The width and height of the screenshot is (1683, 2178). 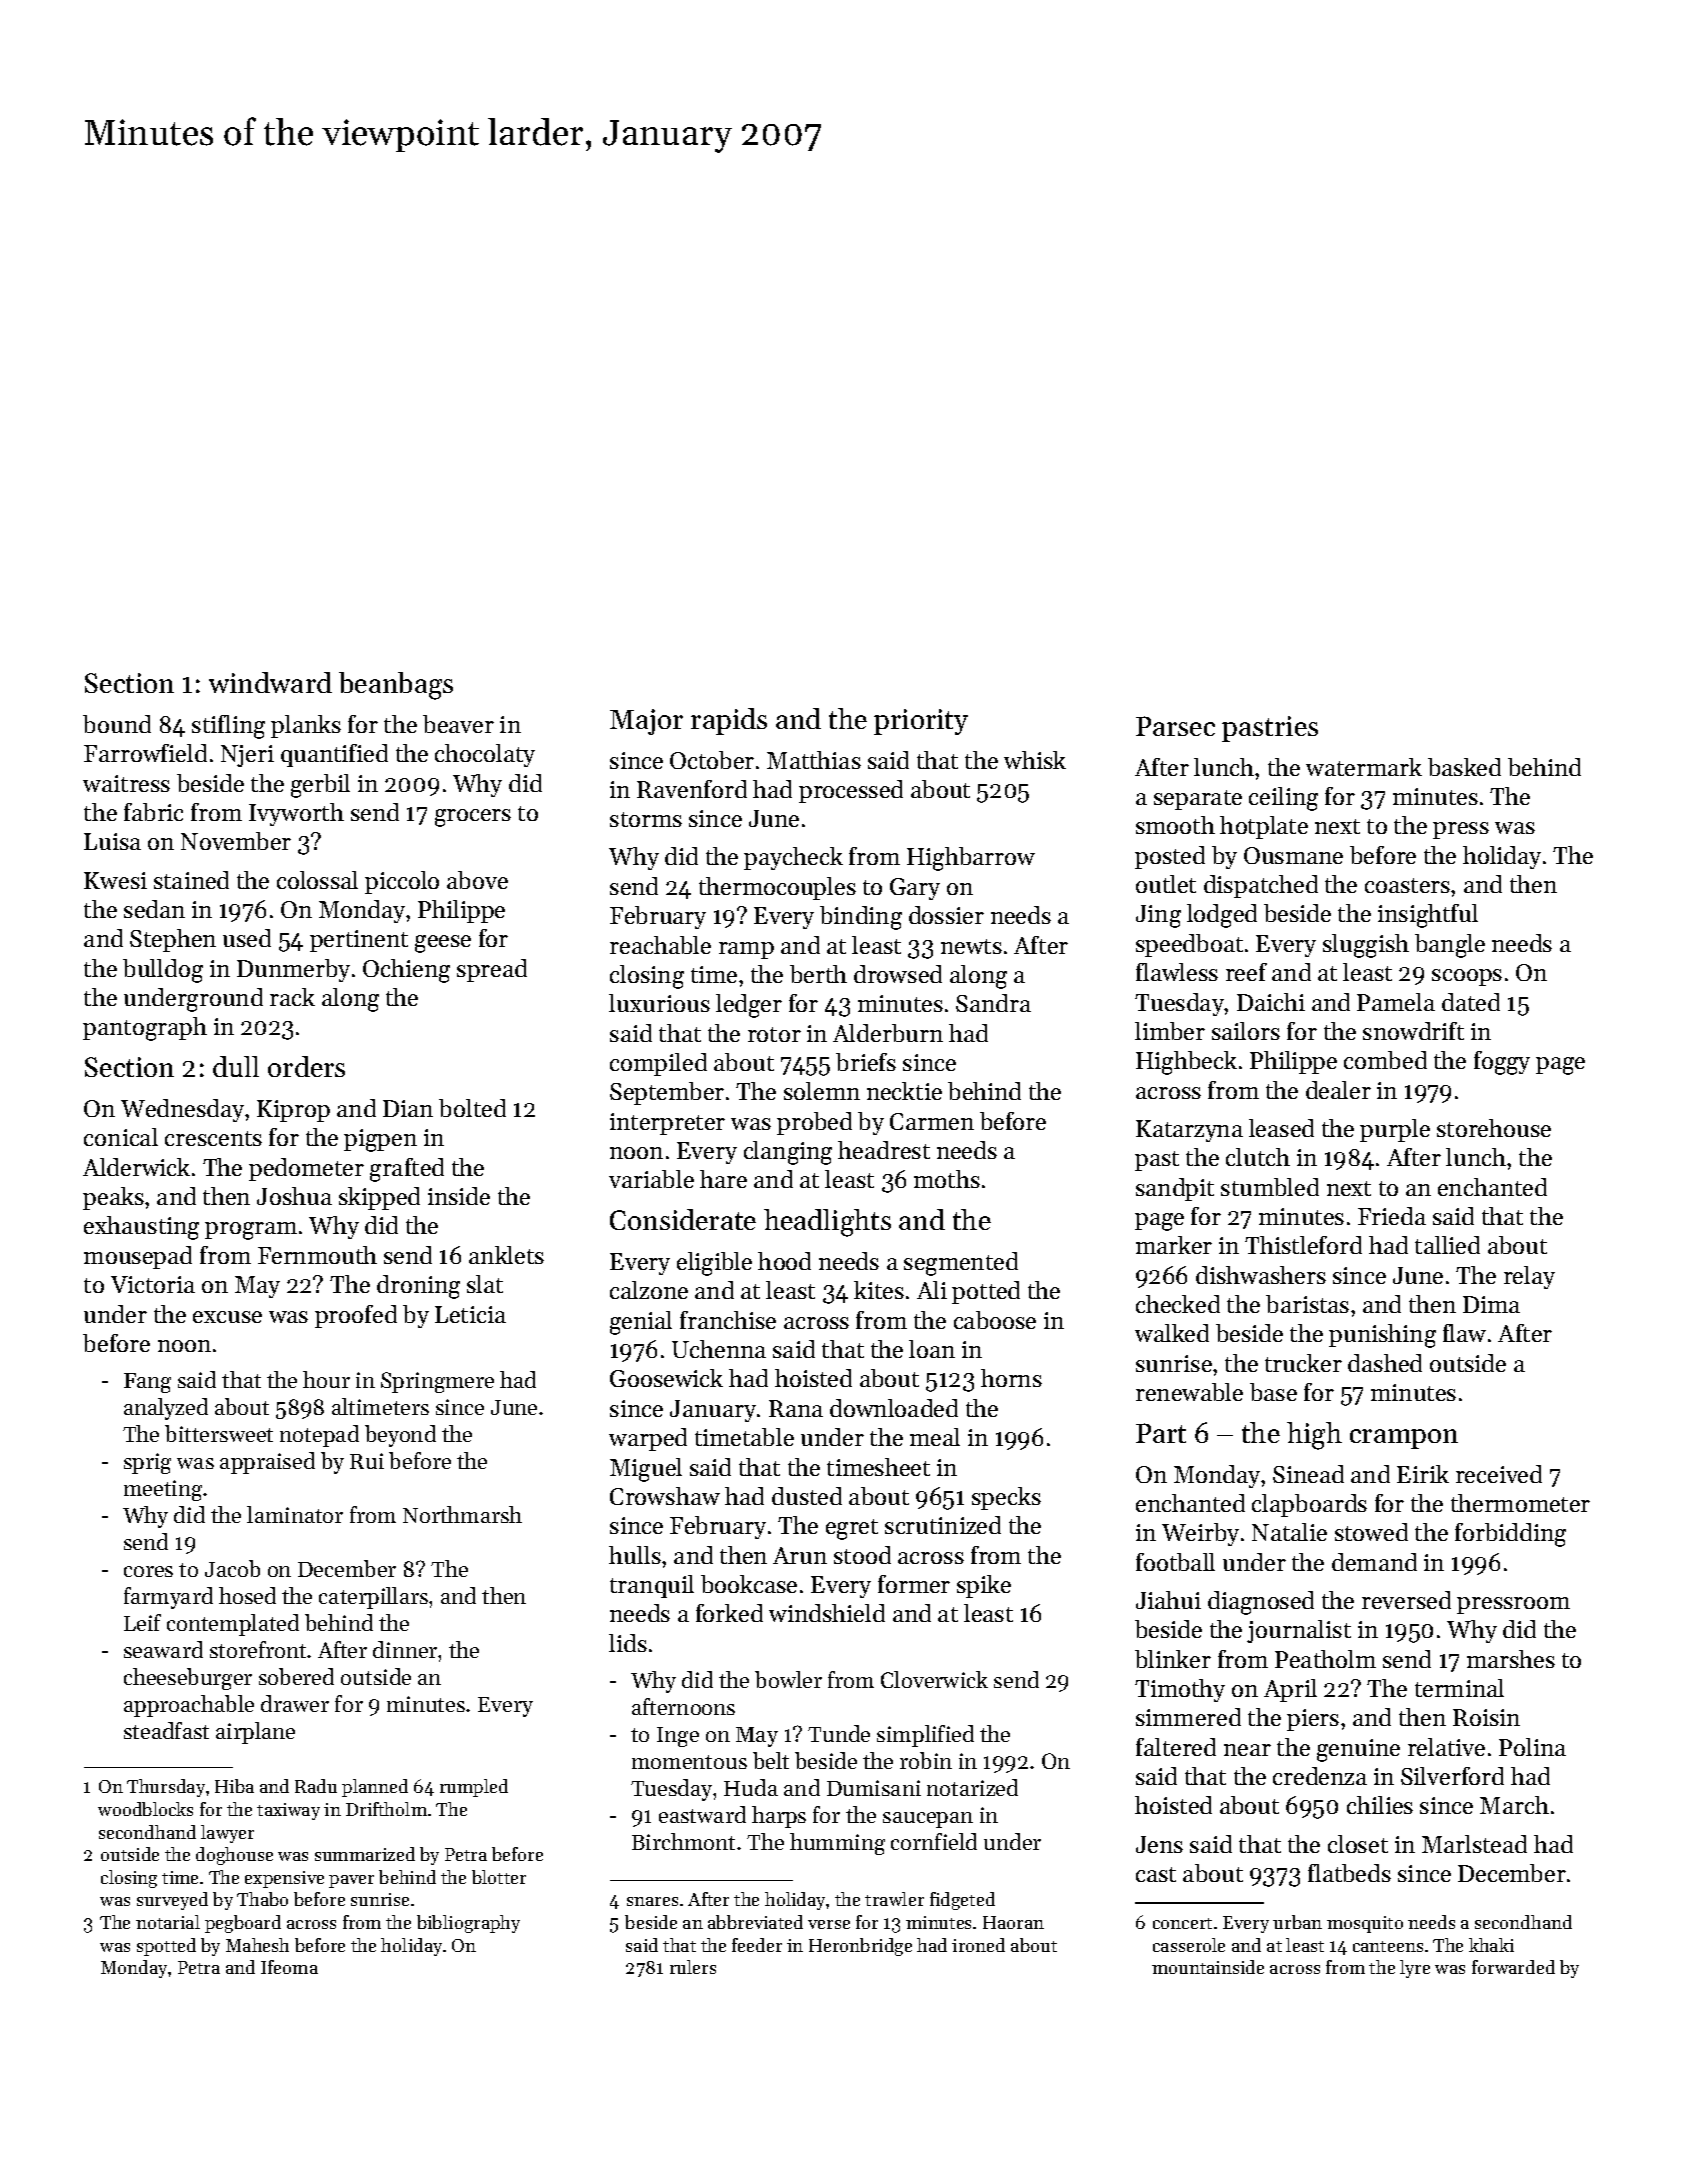 I want to click on Kwesi, so click(x=115, y=880).
